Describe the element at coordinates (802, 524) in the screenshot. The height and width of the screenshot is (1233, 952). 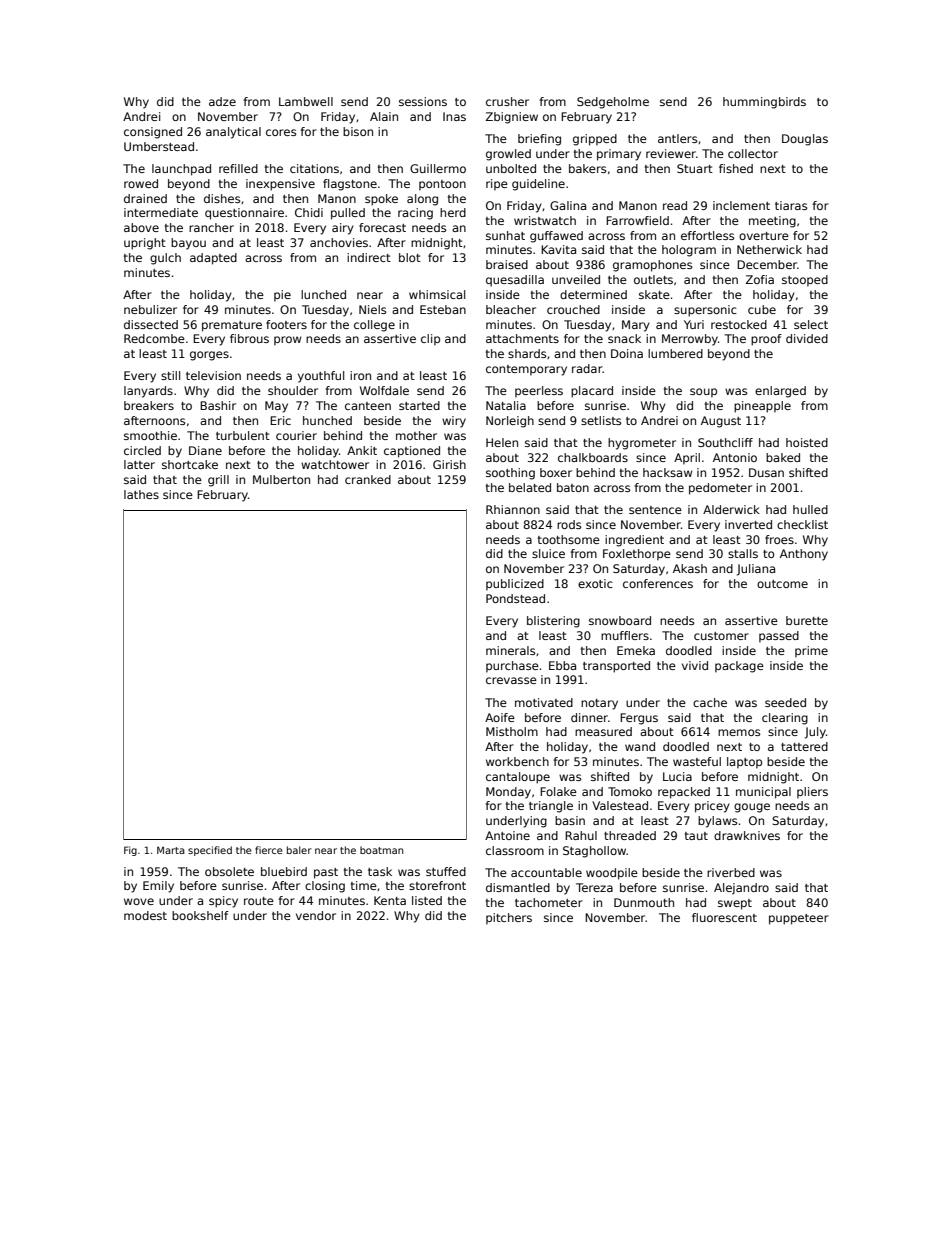
I see `checklist` at that location.
